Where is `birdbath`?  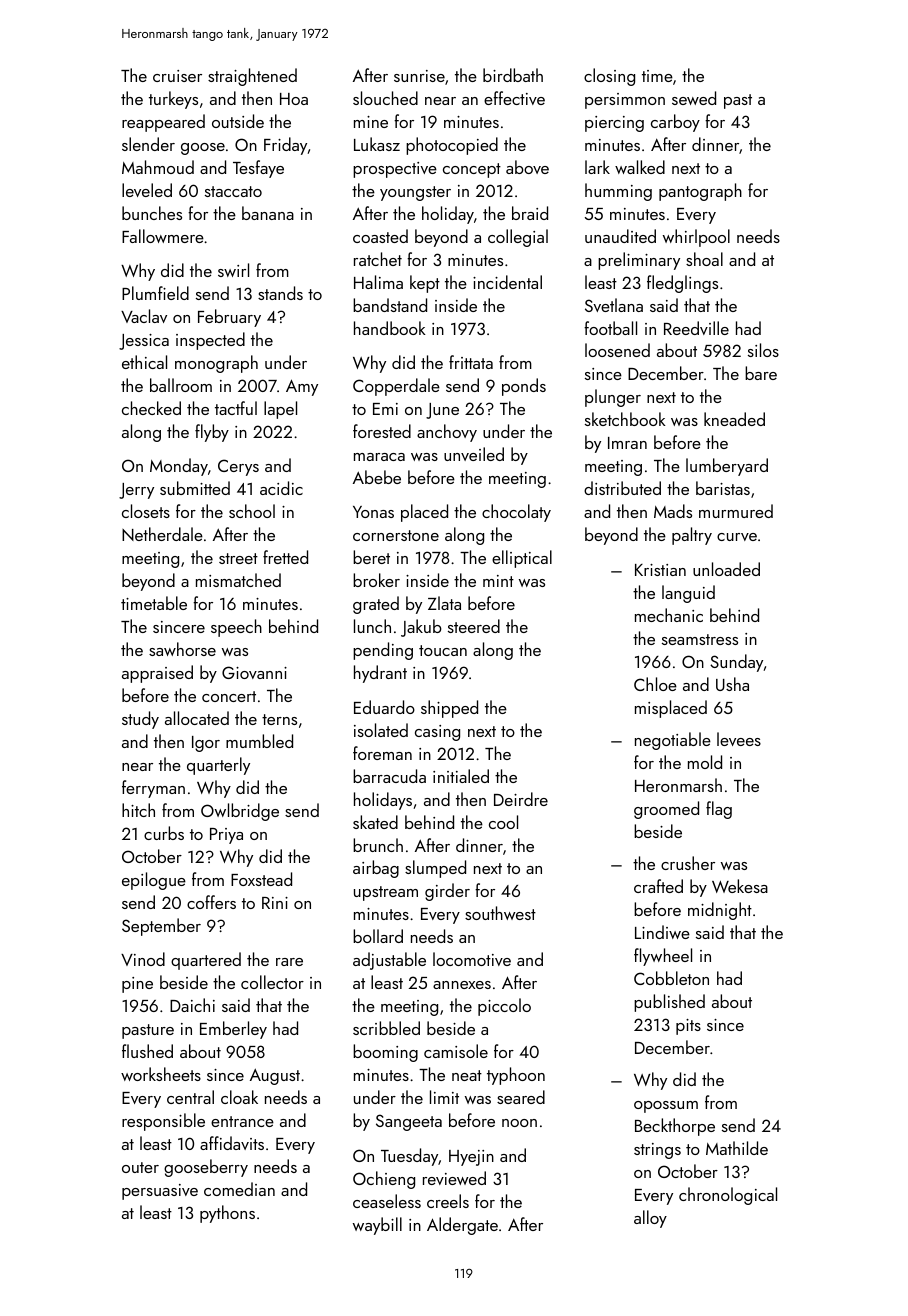
birdbath is located at coordinates (513, 75).
